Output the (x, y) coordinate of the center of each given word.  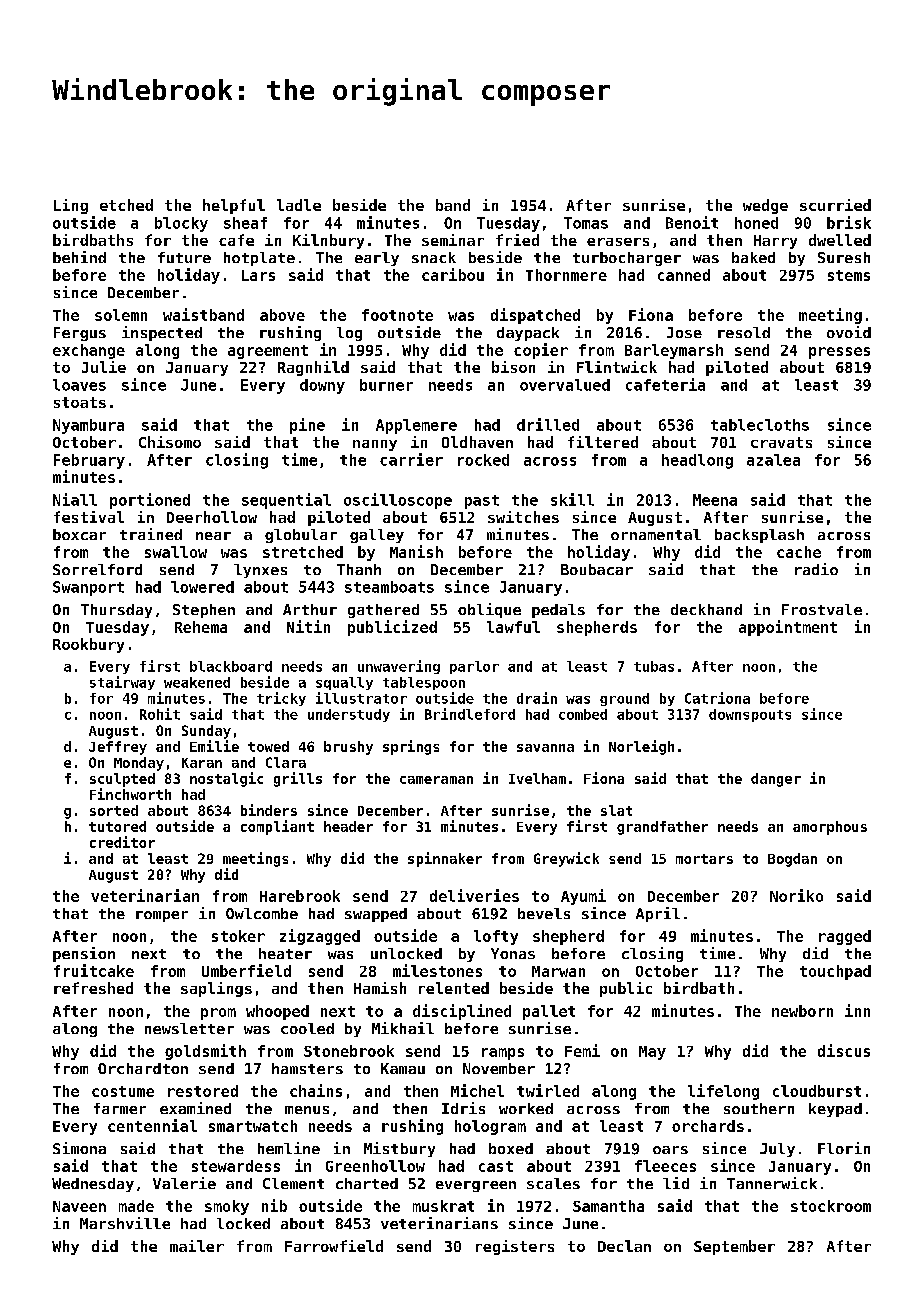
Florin (844, 1148)
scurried (835, 205)
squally (344, 683)
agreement (268, 352)
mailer (197, 1246)
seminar (453, 240)
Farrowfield (334, 1246)
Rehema (201, 627)
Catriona (717, 698)
